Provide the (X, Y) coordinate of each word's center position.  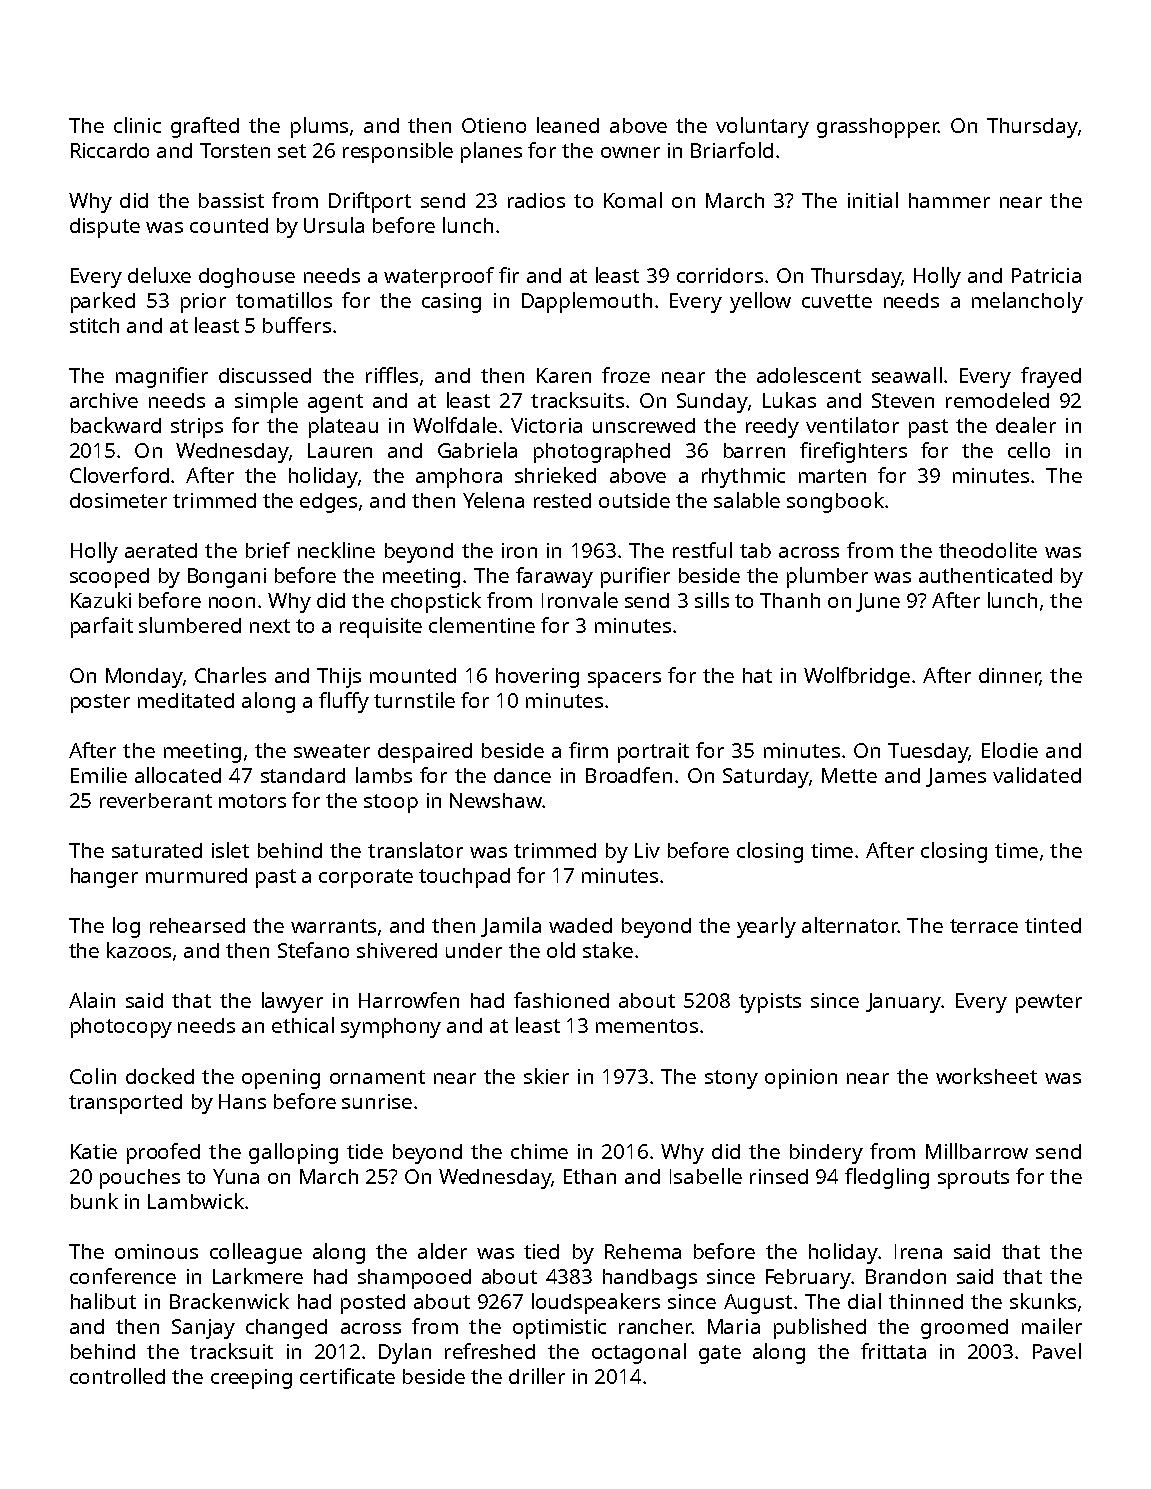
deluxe (159, 275)
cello (1029, 450)
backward (116, 425)
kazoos (139, 950)
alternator (850, 925)
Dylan (405, 1353)
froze (626, 375)
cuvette (837, 301)
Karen (564, 375)
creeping (251, 1379)
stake (608, 950)
